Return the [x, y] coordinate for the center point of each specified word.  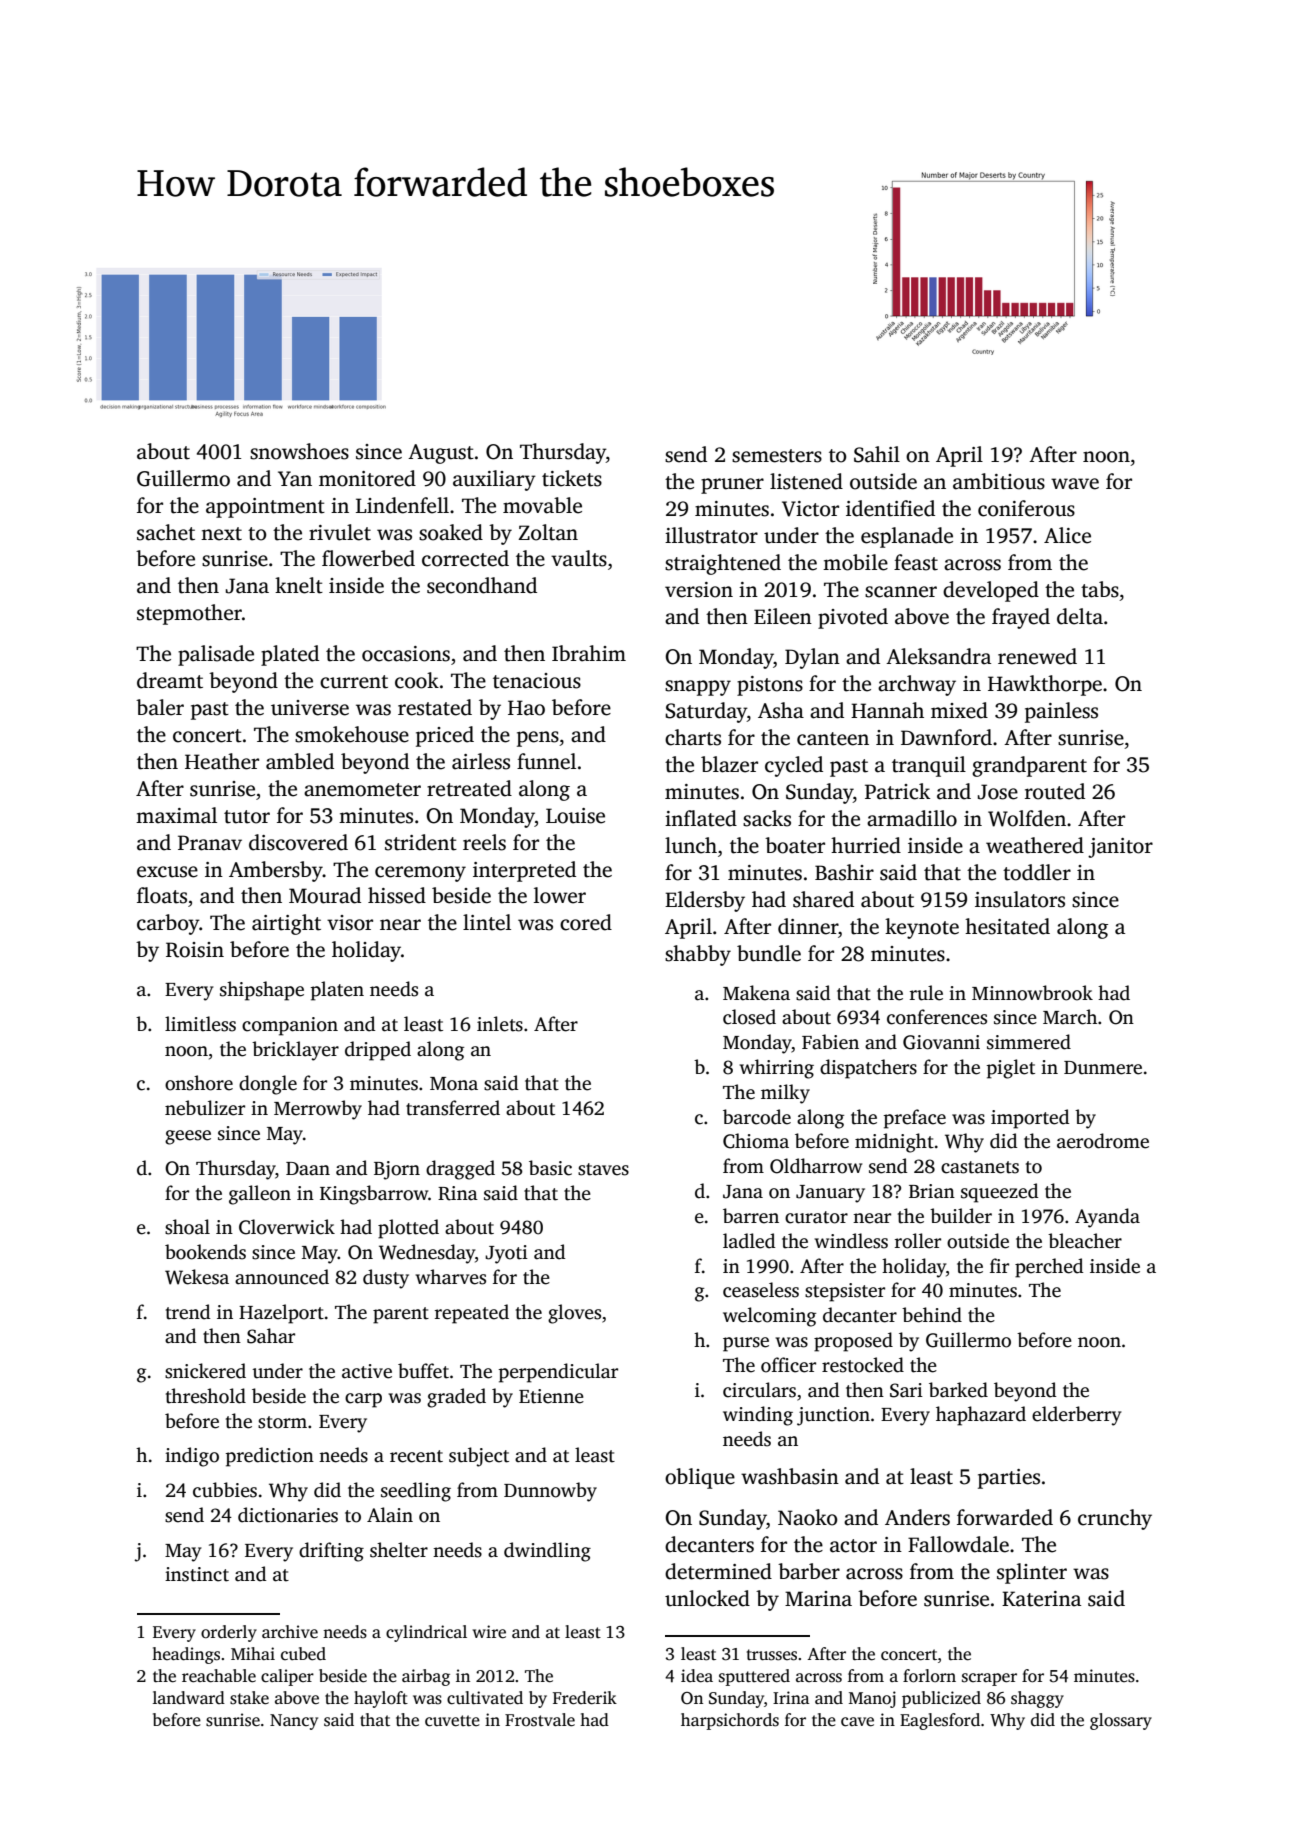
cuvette [452, 1721]
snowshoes [299, 451]
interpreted [524, 871]
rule [926, 993]
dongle [268, 1085]
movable [542, 505]
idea [697, 1676]
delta [1080, 616]
